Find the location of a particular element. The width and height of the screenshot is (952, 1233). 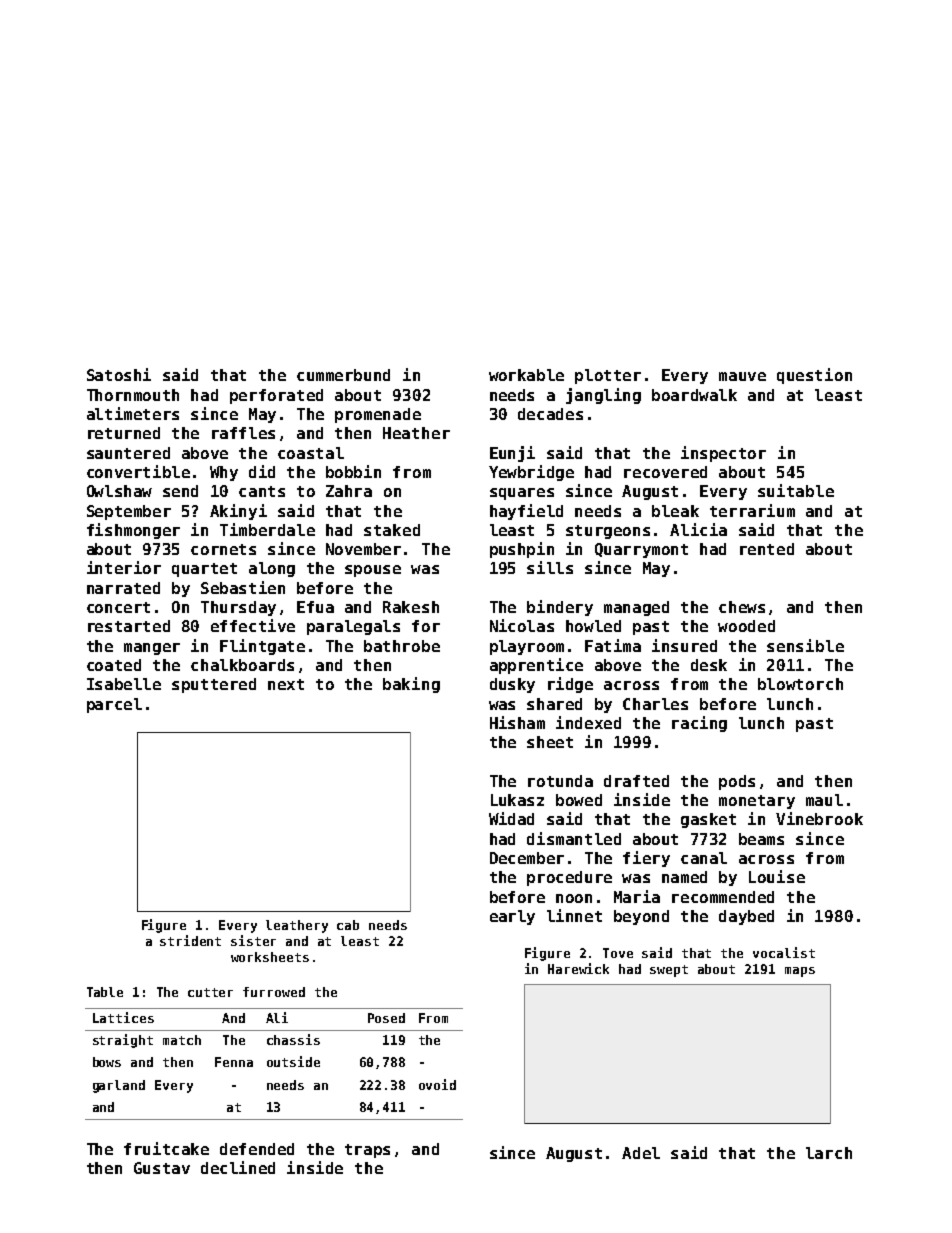

blowtorch is located at coordinates (800, 684).
